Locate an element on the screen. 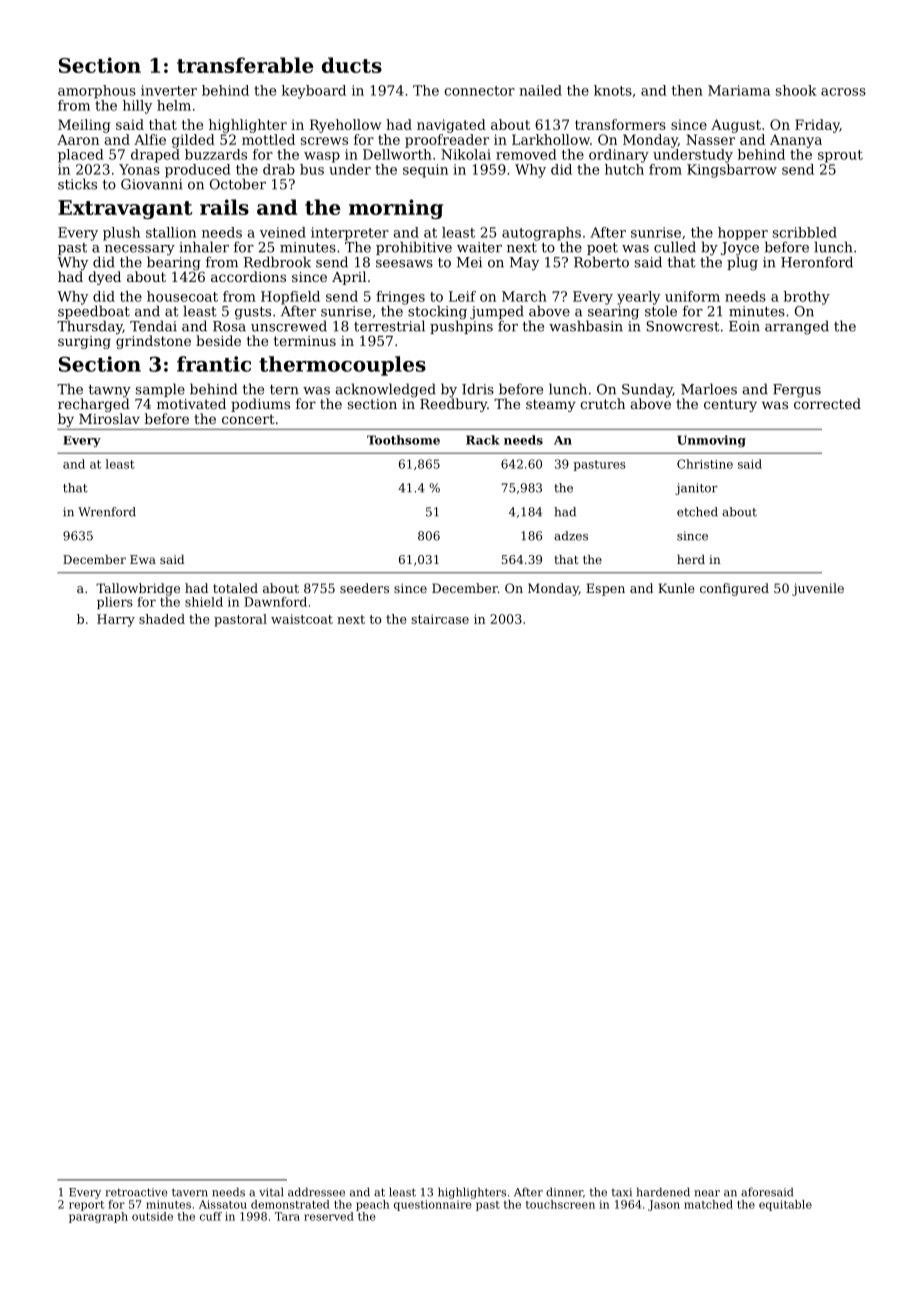 This screenshot has width=924, height=1314. Harry is located at coordinates (116, 620).
